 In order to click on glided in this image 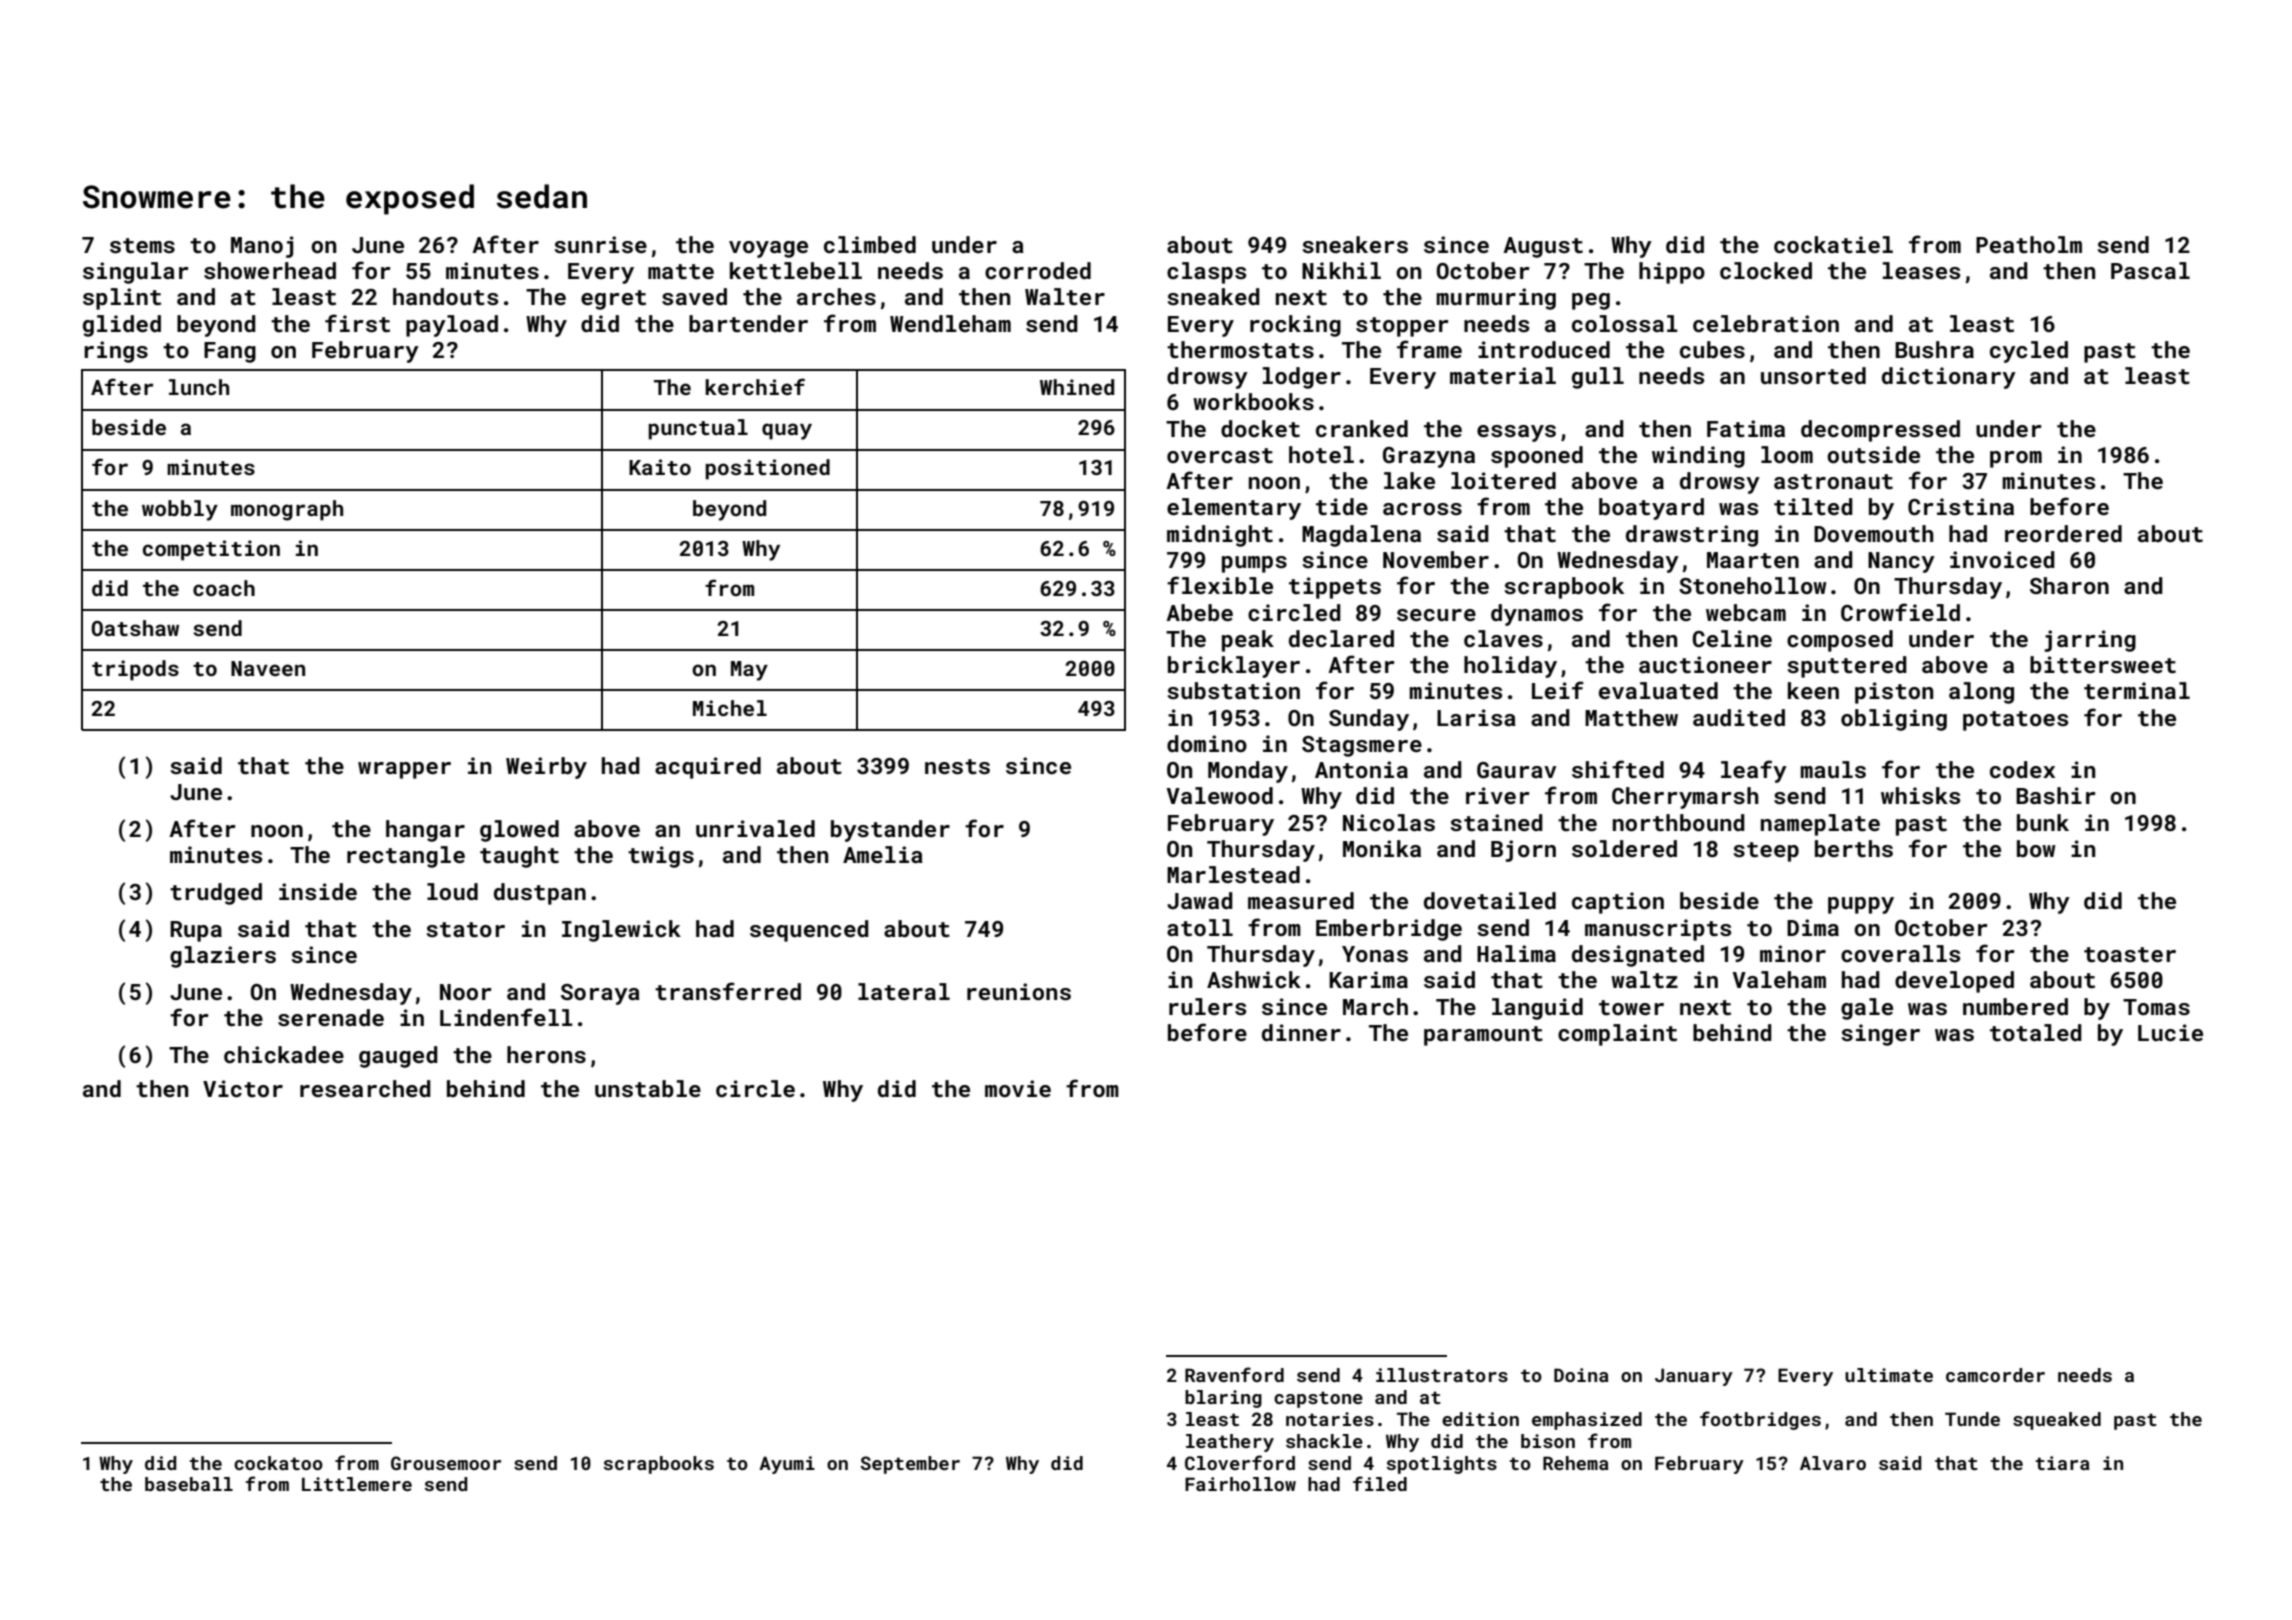, I will do `click(122, 326)`.
